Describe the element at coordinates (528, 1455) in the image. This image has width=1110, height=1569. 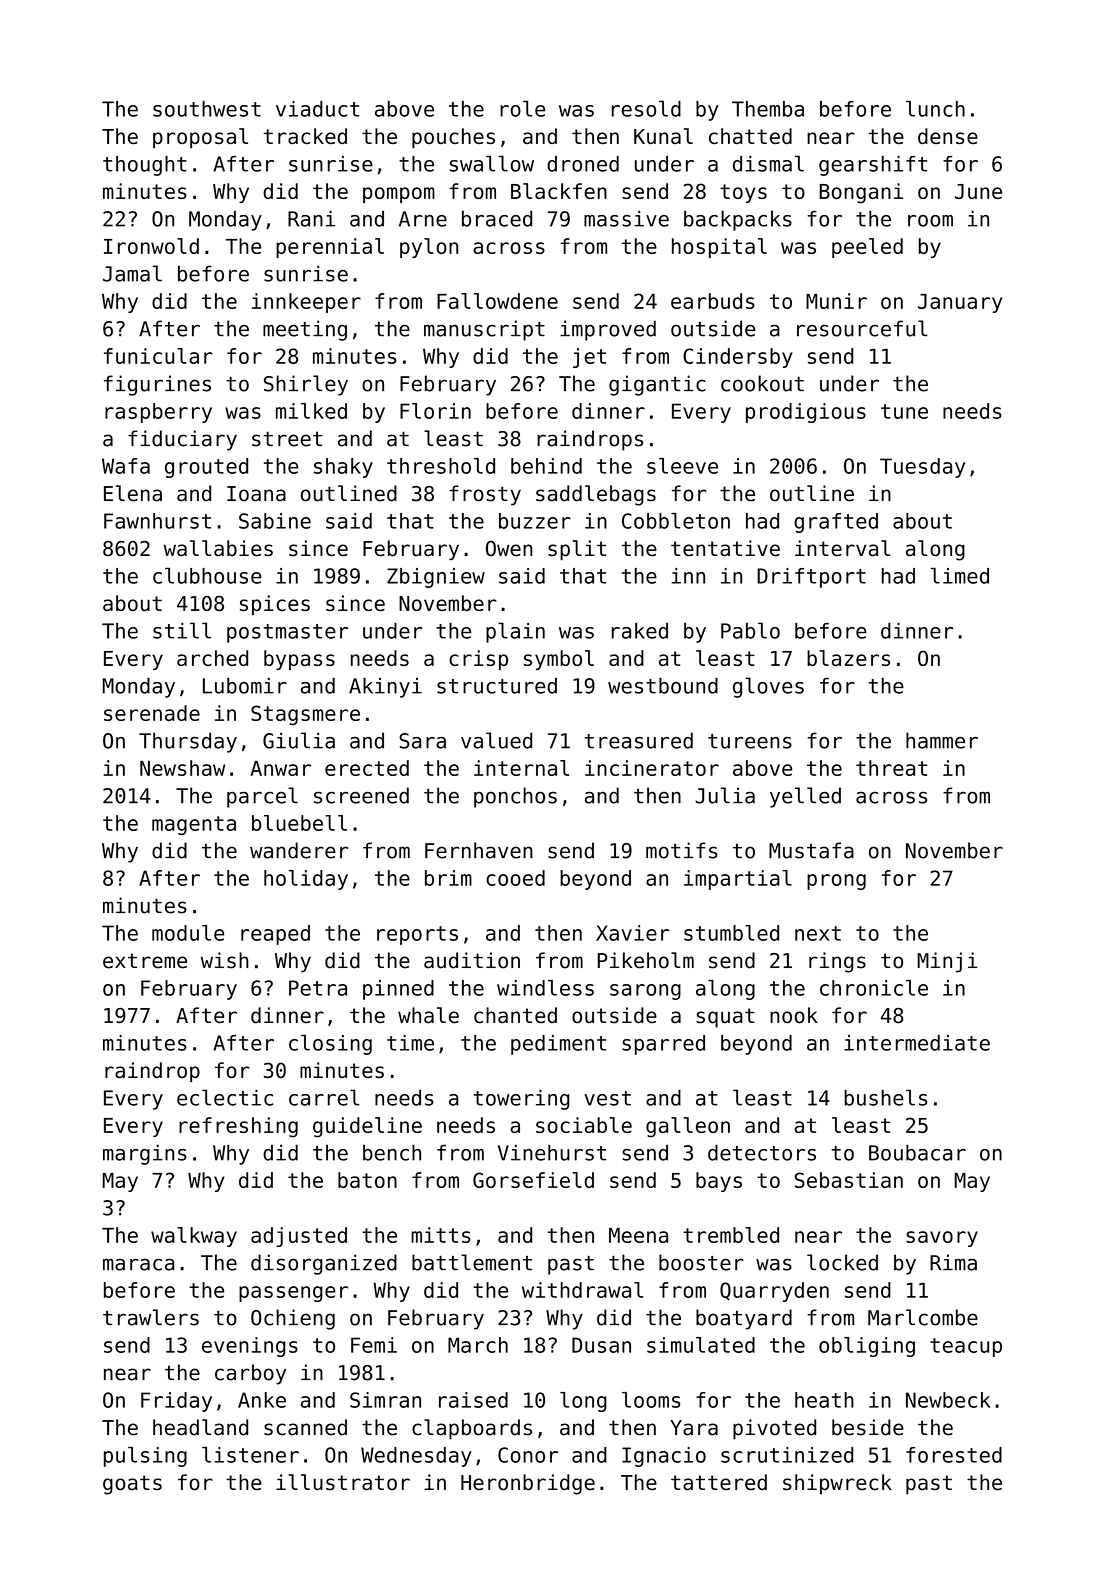
I see `Conor` at that location.
